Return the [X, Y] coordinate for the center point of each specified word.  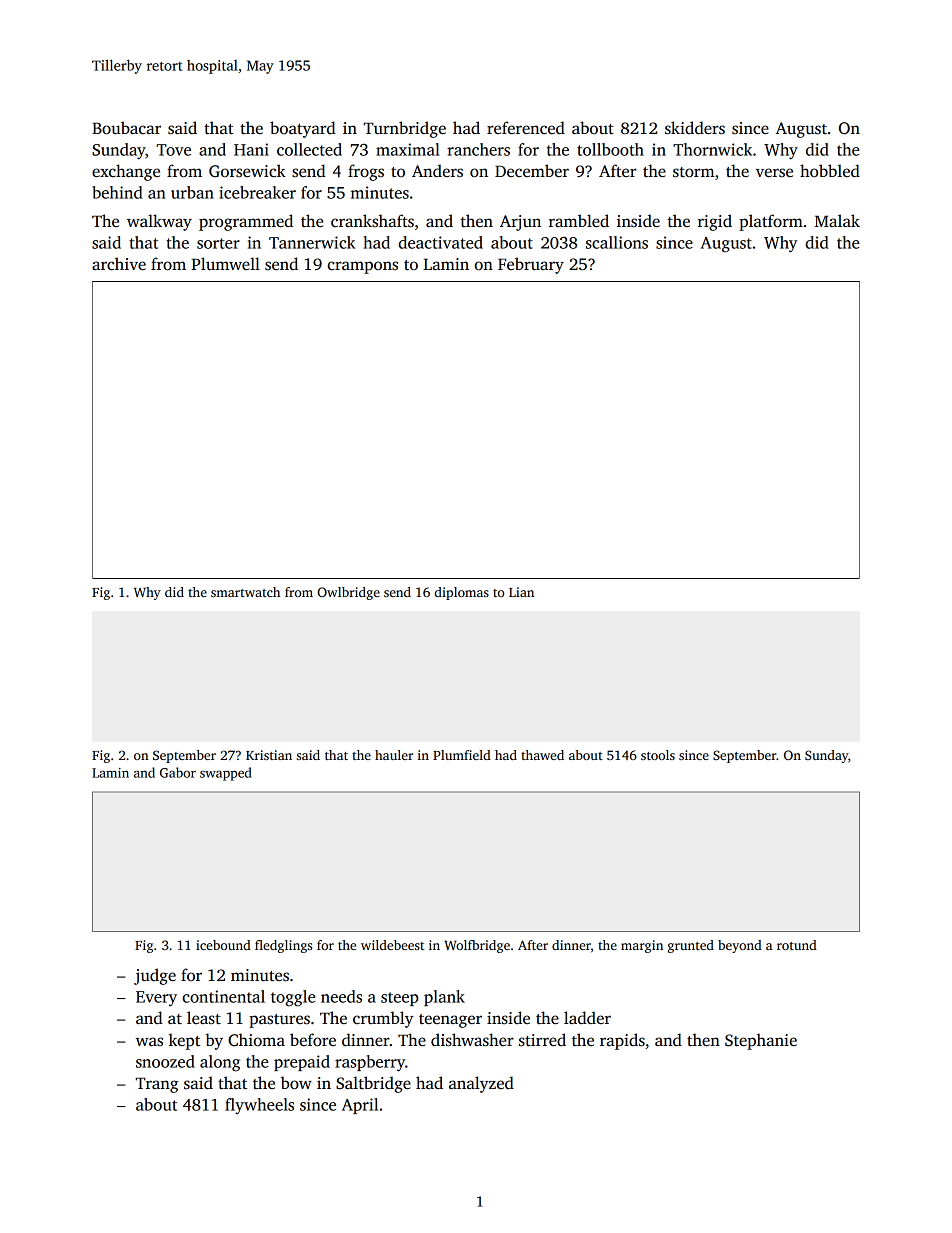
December [532, 170]
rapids [622, 1041]
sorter [218, 243]
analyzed [481, 1084]
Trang [157, 1085]
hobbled [830, 170]
